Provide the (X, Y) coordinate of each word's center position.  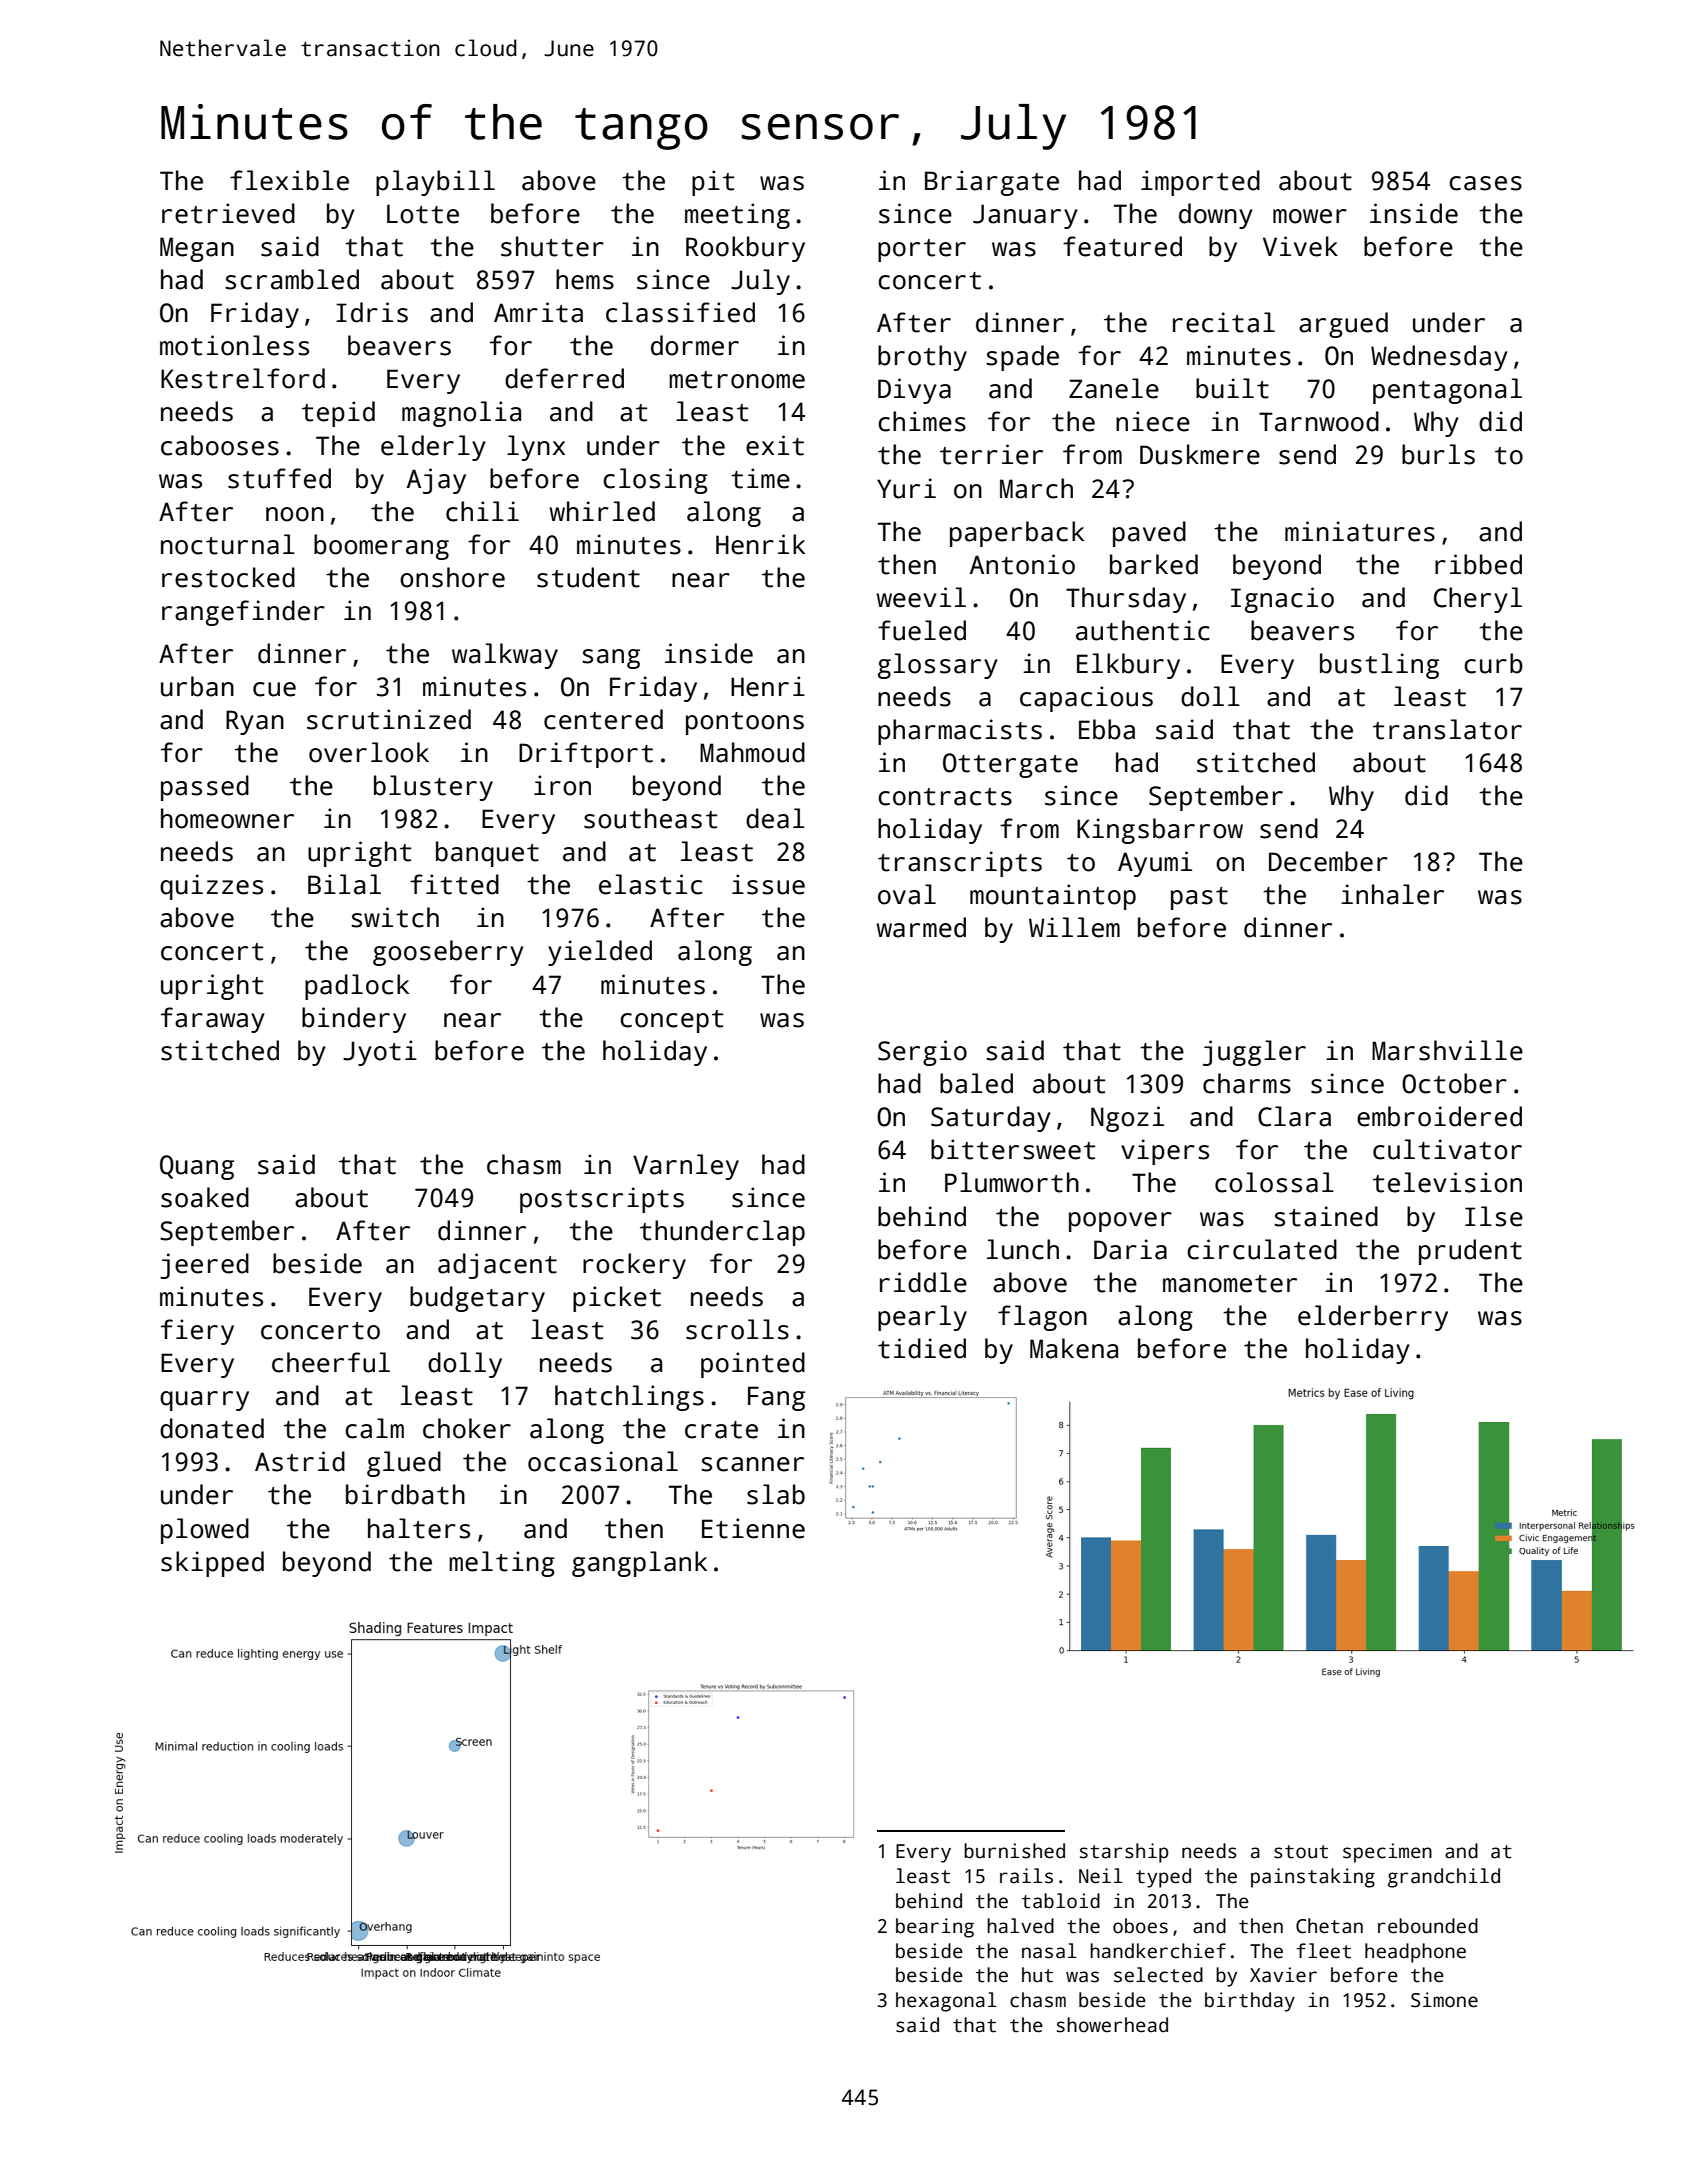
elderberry (1373, 1318)
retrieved (228, 213)
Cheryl (1478, 600)
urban (197, 686)
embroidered (1439, 1116)
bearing (935, 1928)
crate (721, 1430)
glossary (938, 666)
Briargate (992, 183)
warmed (921, 927)
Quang (197, 1167)
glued (404, 1464)
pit (713, 183)
